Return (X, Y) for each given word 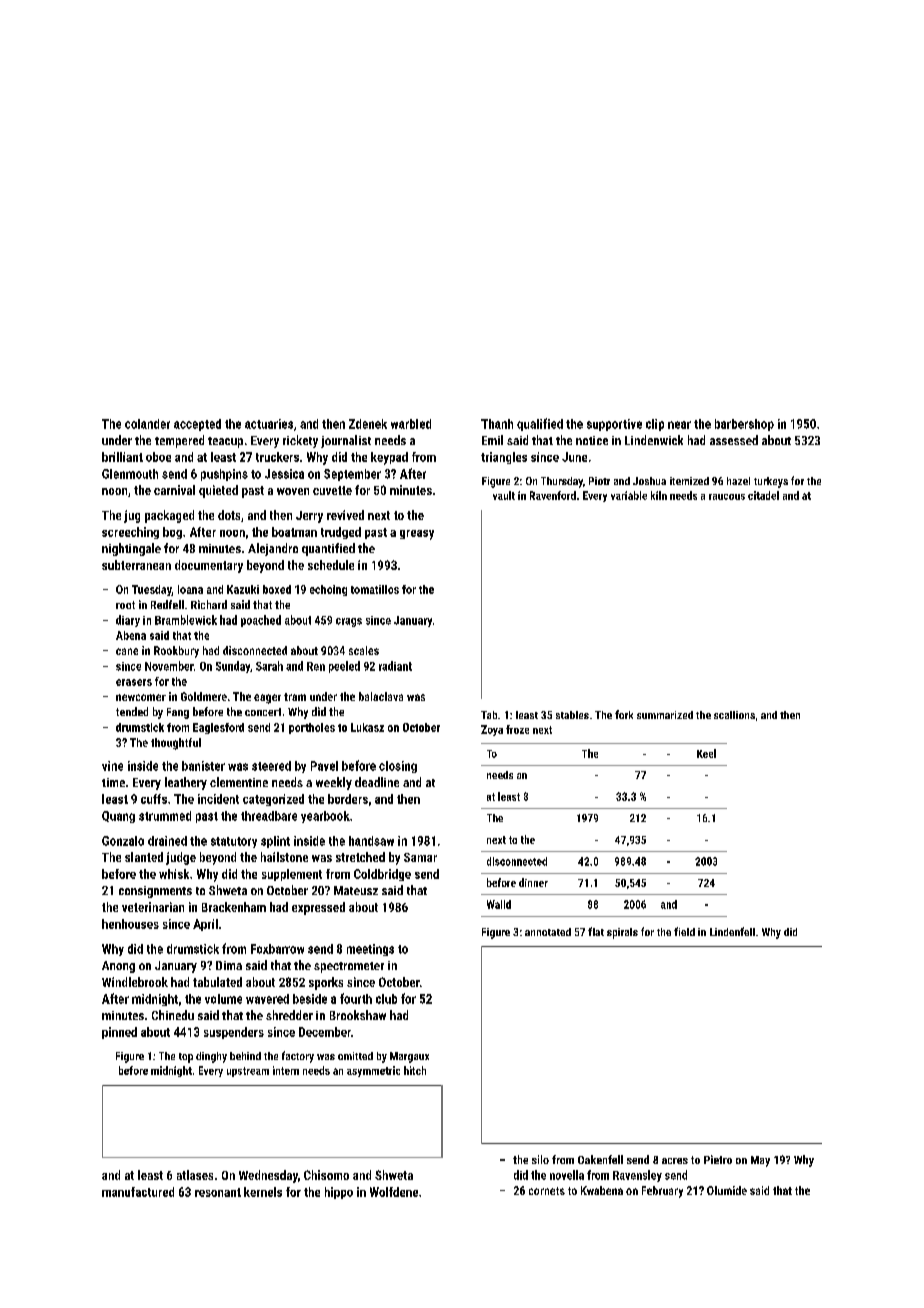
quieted (218, 491)
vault (504, 495)
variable (629, 495)
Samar (420, 857)
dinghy (211, 1057)
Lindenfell (732, 931)
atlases (195, 1175)
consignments (155, 892)
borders (348, 799)
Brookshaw (358, 1015)
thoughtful (176, 744)
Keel (706, 753)
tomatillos (375, 589)
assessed (734, 440)
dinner (533, 882)
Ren (316, 666)
